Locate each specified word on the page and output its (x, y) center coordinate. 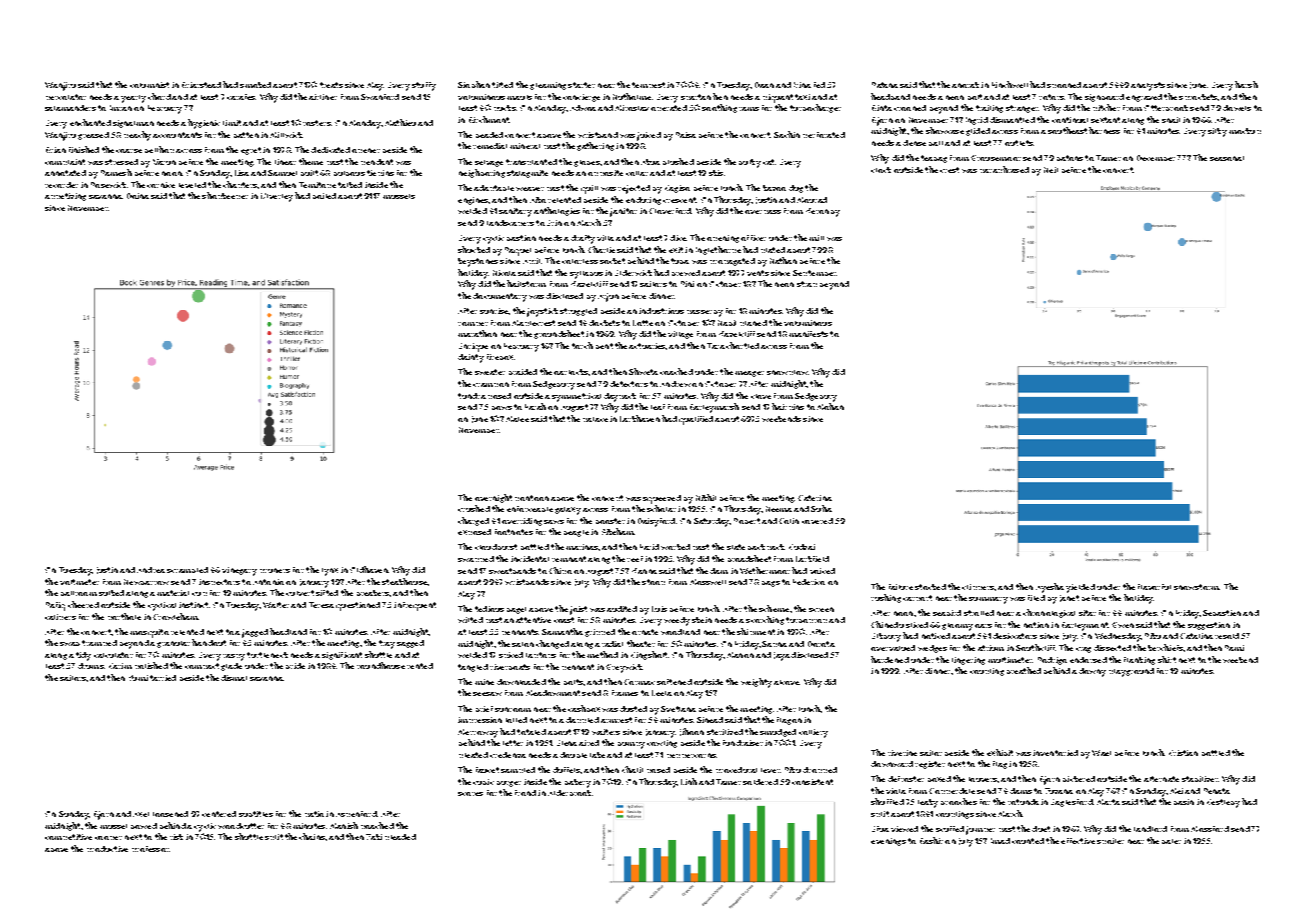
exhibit (1000, 752)
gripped (600, 633)
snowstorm (1196, 587)
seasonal (1227, 158)
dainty (471, 358)
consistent (812, 782)
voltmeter (79, 582)
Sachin (787, 134)
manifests (808, 334)
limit (232, 123)
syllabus (586, 275)
